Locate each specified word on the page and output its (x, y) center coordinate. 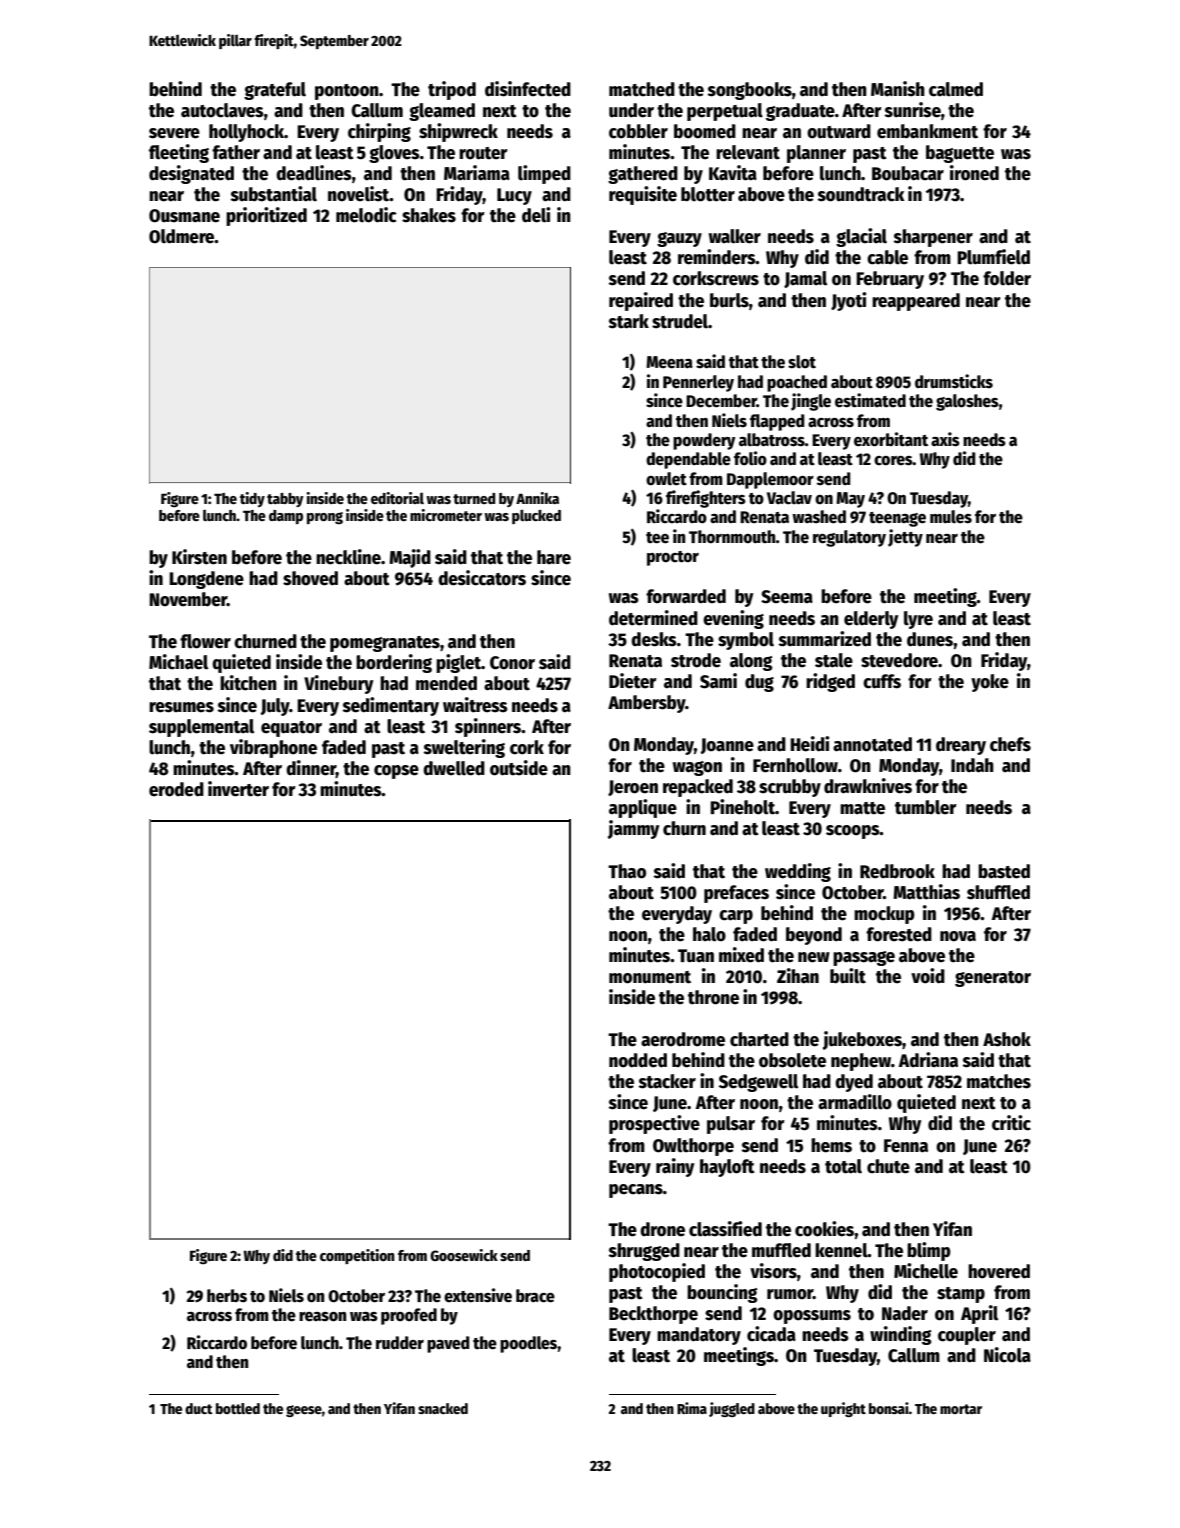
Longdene (206, 580)
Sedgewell (758, 1083)
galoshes (967, 402)
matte (862, 808)
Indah (972, 765)
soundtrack (861, 194)
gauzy (679, 239)
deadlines (314, 173)
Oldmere (182, 236)
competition (357, 1256)
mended (446, 683)
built (848, 976)
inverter (238, 789)
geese (304, 1411)
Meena (669, 362)
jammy (634, 829)
